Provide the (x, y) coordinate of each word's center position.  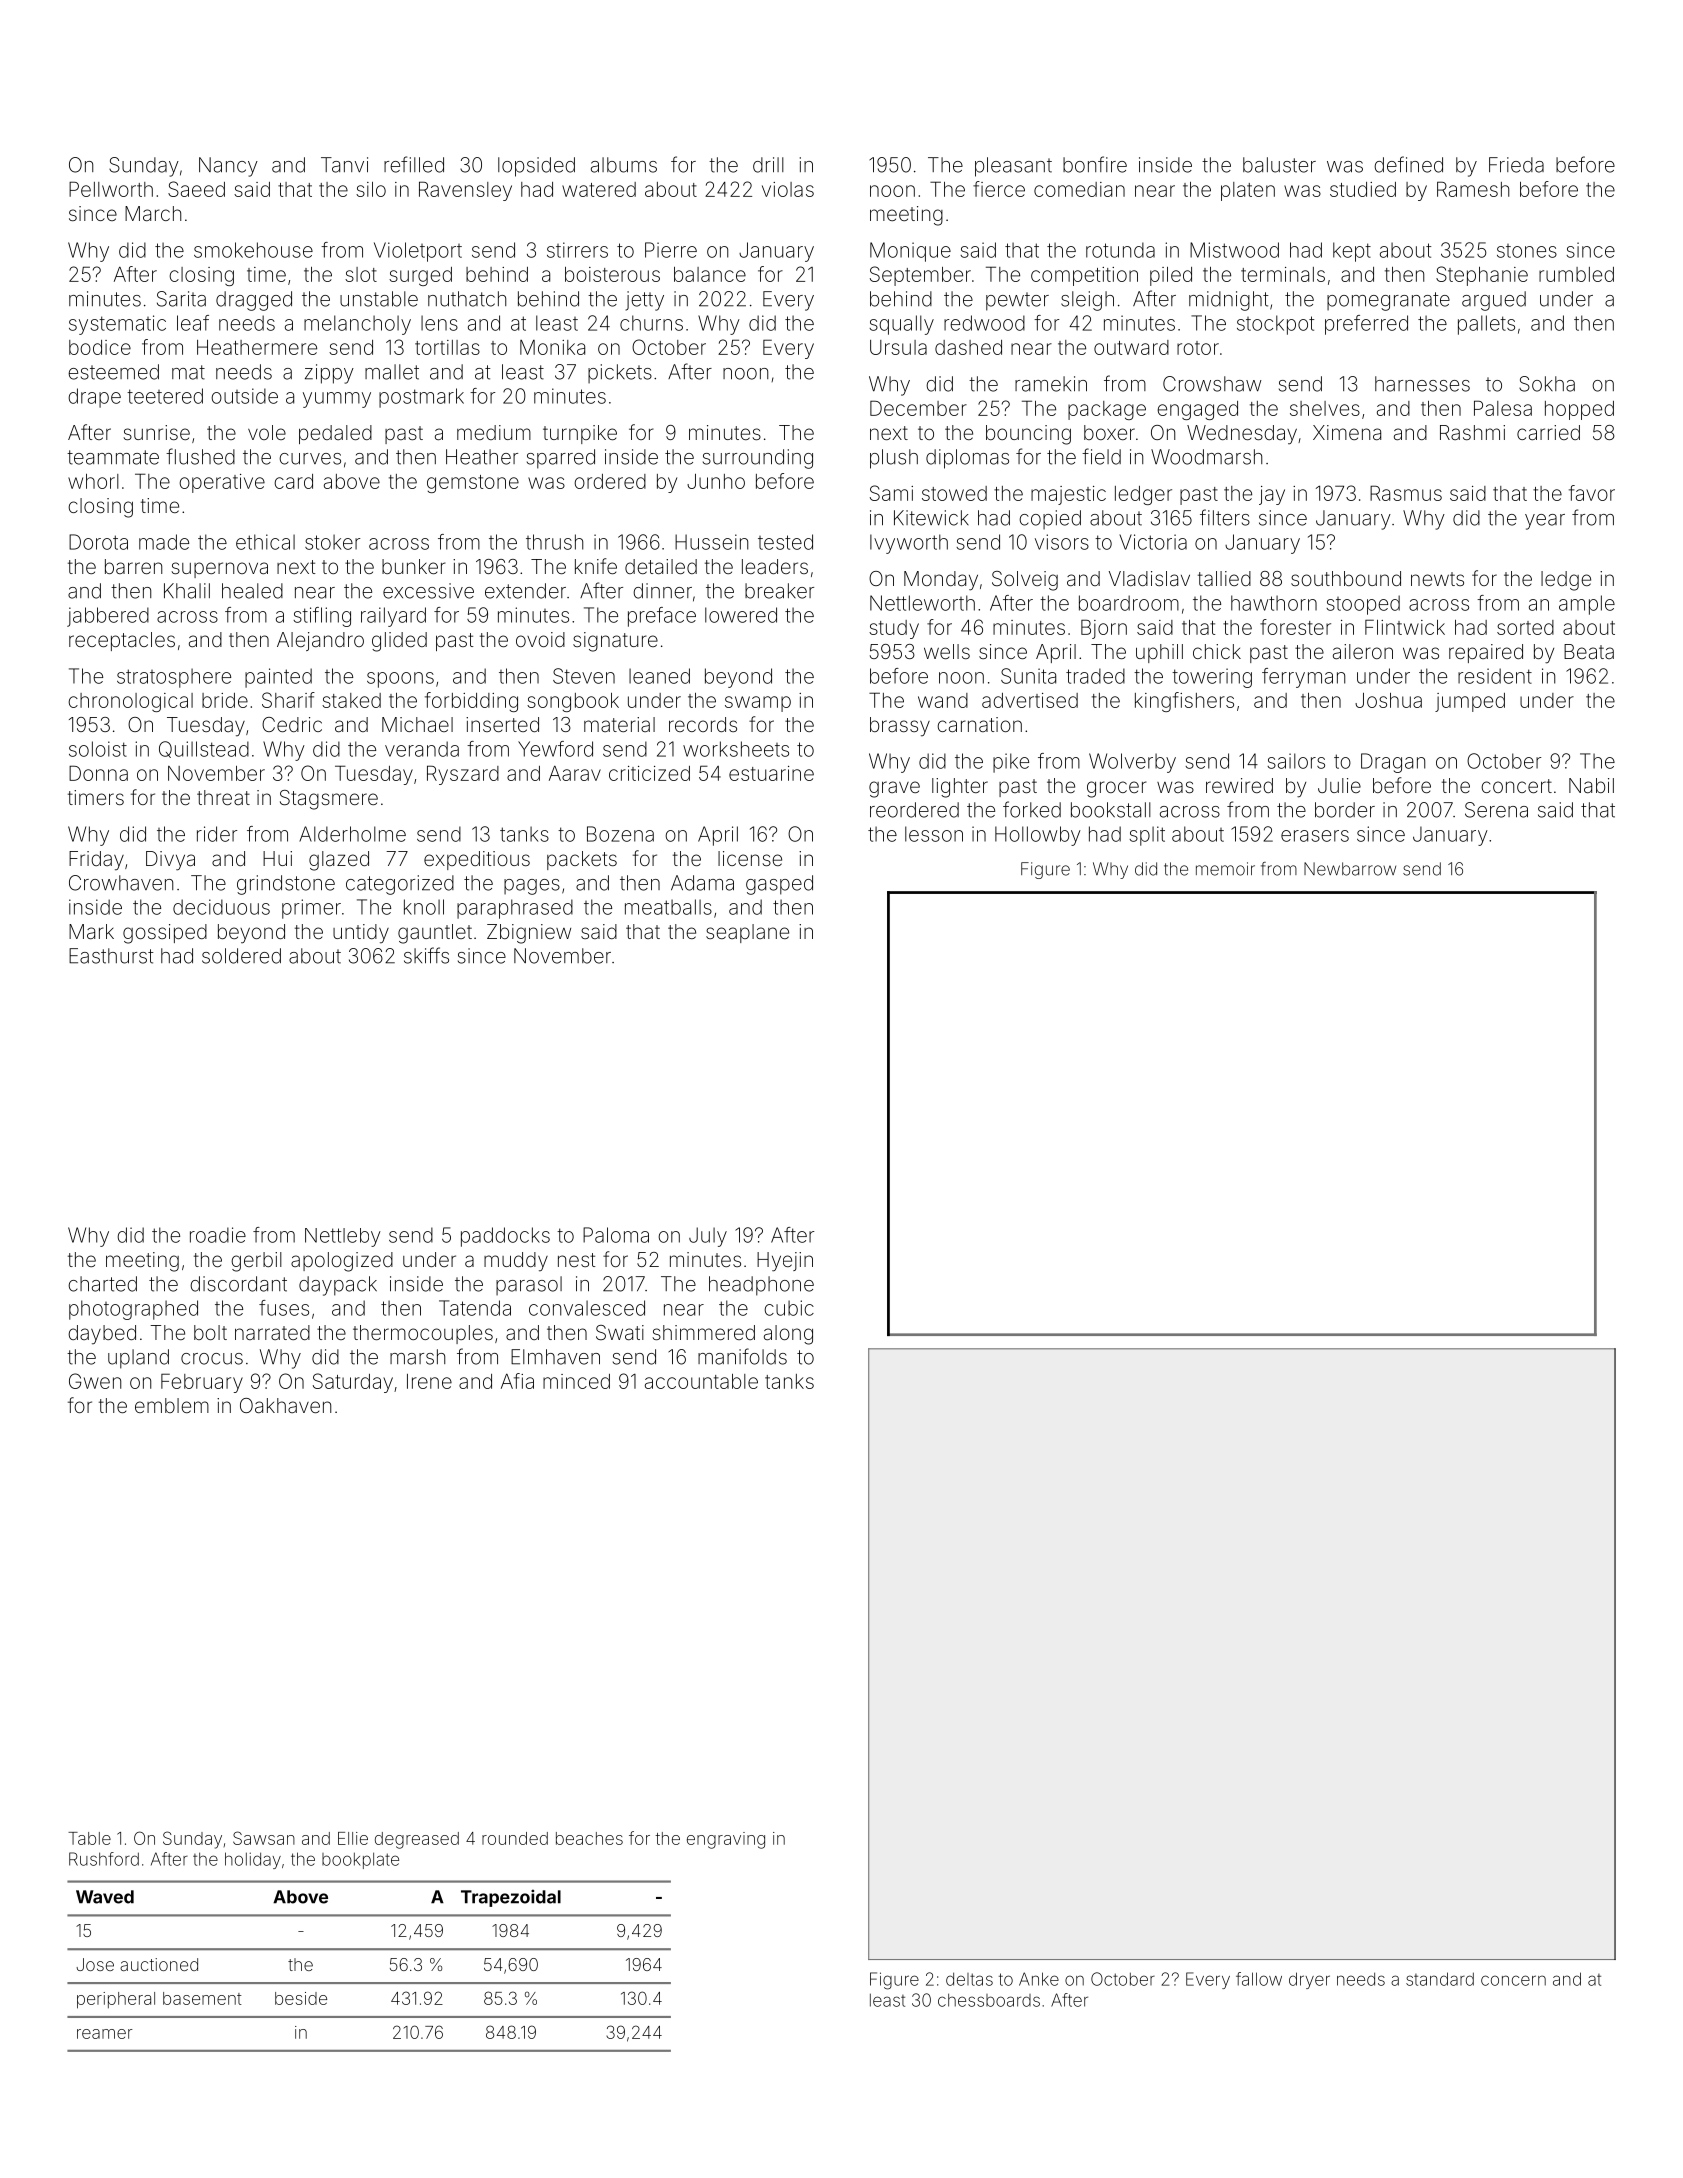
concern (1513, 1980)
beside (301, 1998)
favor (1592, 493)
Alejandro (320, 641)
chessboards (989, 2000)
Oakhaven (285, 1405)
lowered (741, 615)
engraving (726, 1840)
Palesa (1503, 408)
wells (947, 651)
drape (94, 398)
